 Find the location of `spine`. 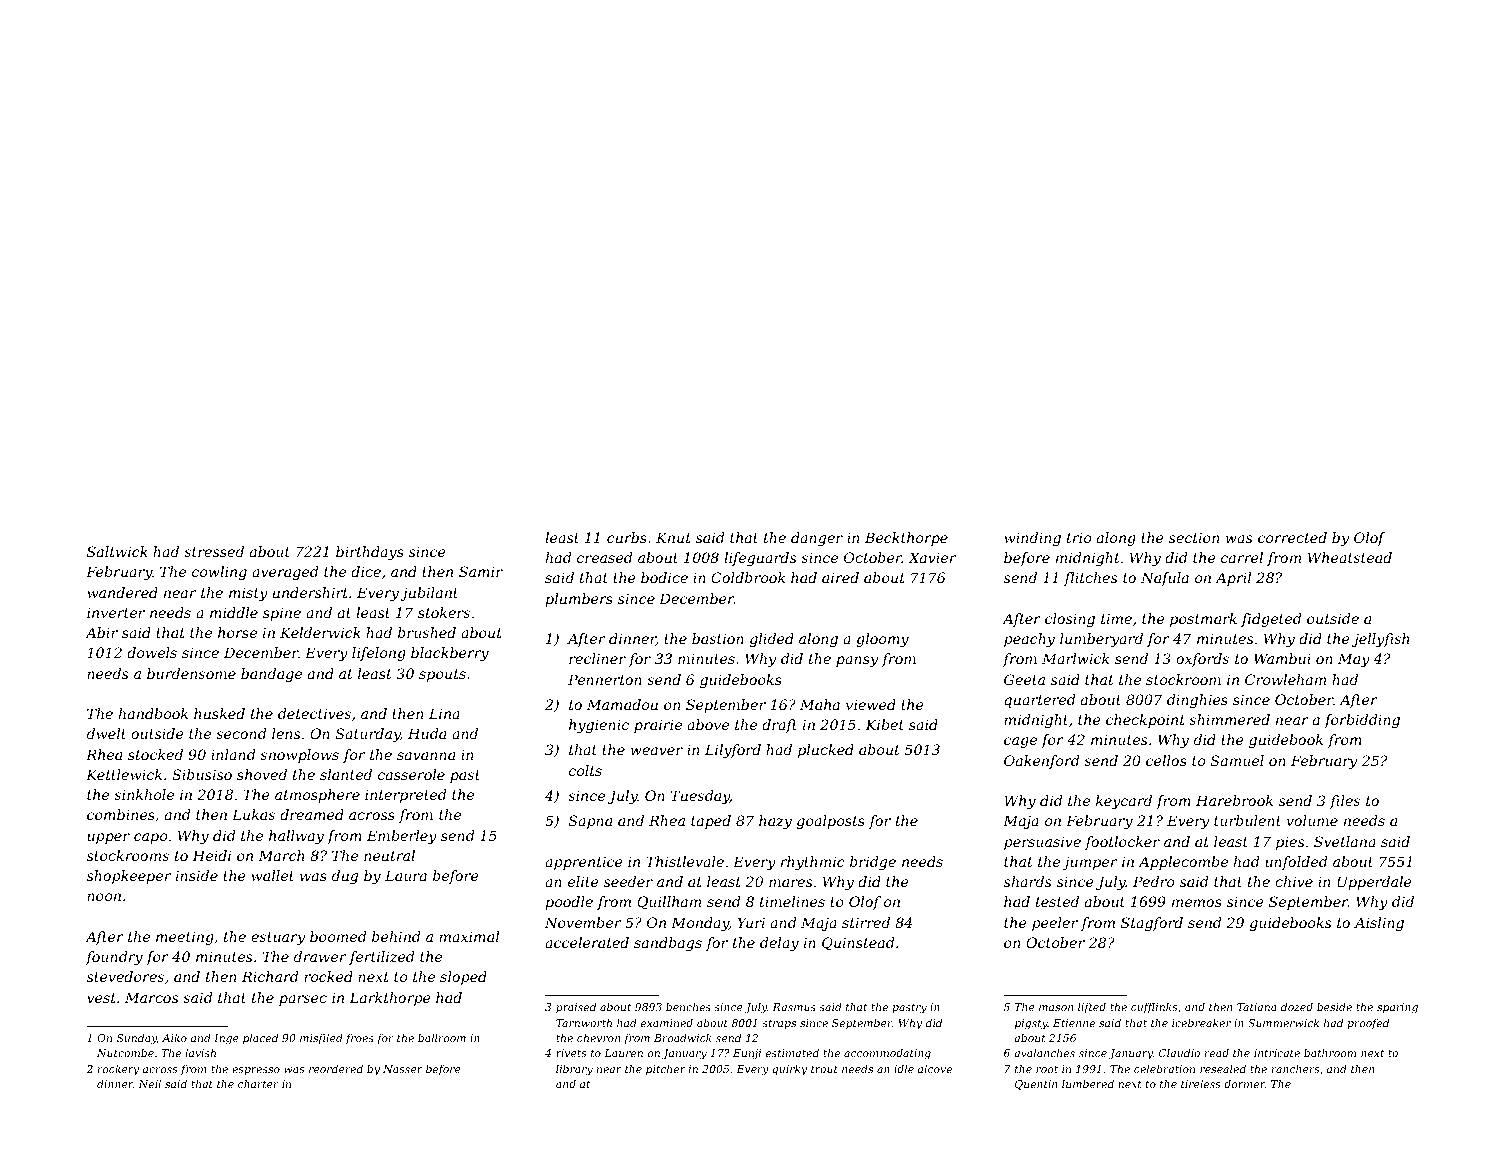

spine is located at coordinates (282, 614).
